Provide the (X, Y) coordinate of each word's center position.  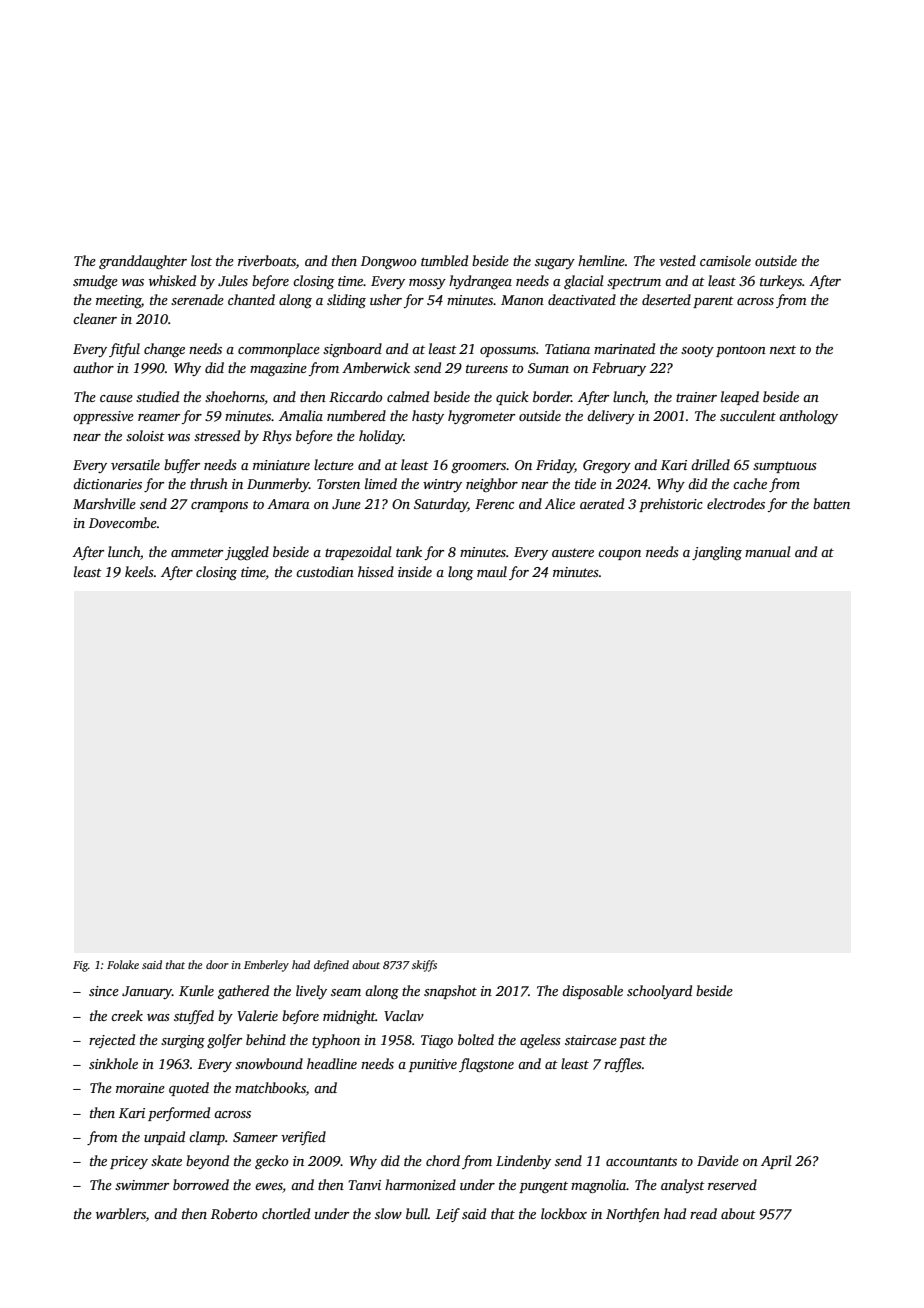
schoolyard (659, 992)
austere (573, 552)
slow (388, 1213)
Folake (123, 964)
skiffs (424, 966)
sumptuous (785, 467)
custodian (325, 571)
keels (139, 571)
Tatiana (567, 349)
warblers (121, 1213)
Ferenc (494, 504)
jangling (717, 553)
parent (713, 302)
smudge (95, 282)
